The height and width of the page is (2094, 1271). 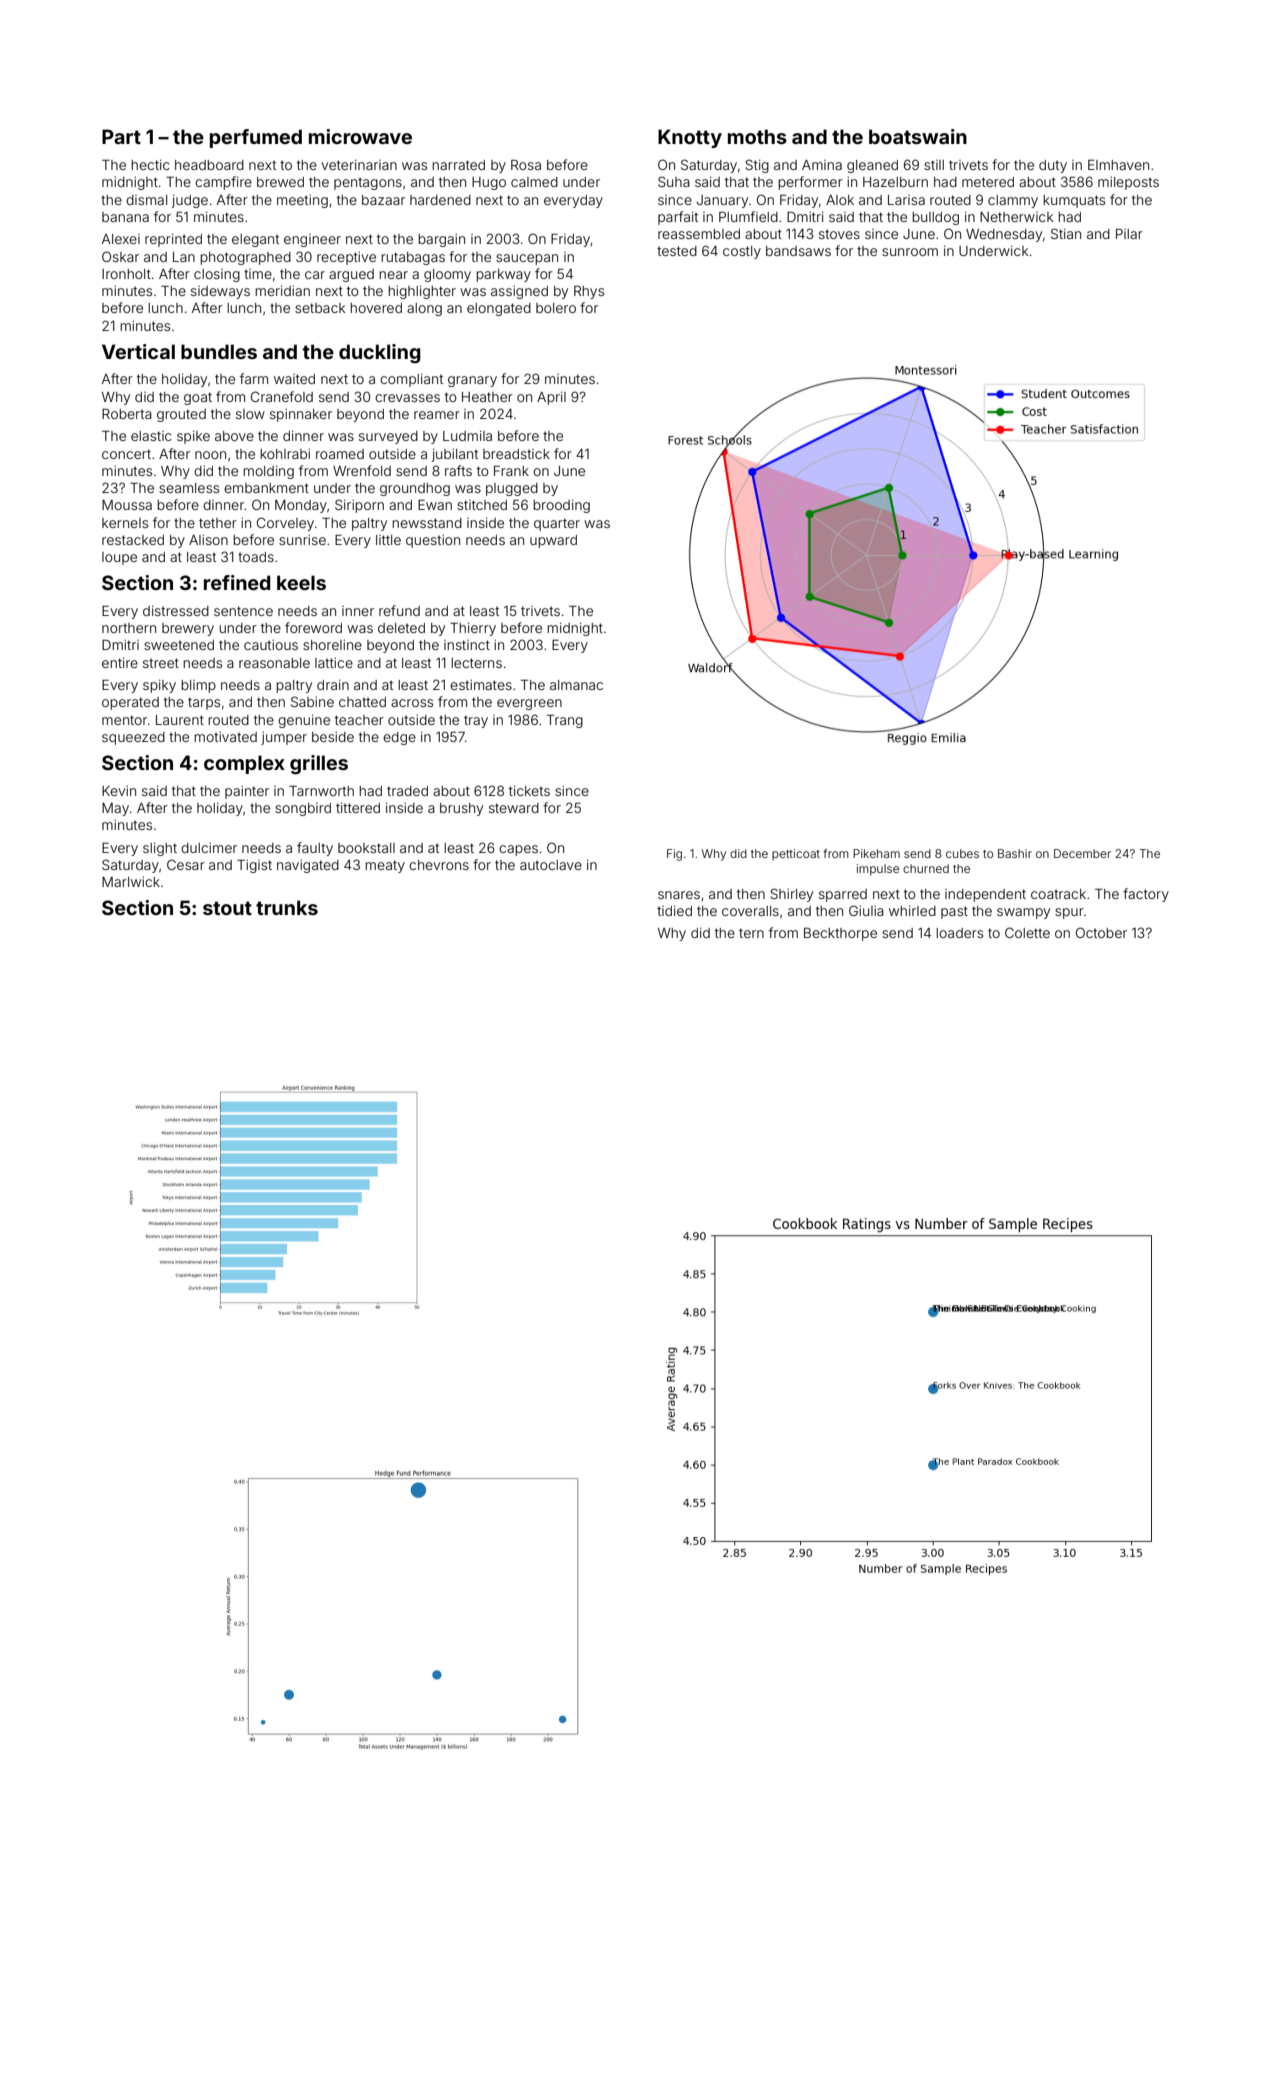 What do you see at coordinates (126, 454) in the page?
I see `concert` at bounding box center [126, 454].
